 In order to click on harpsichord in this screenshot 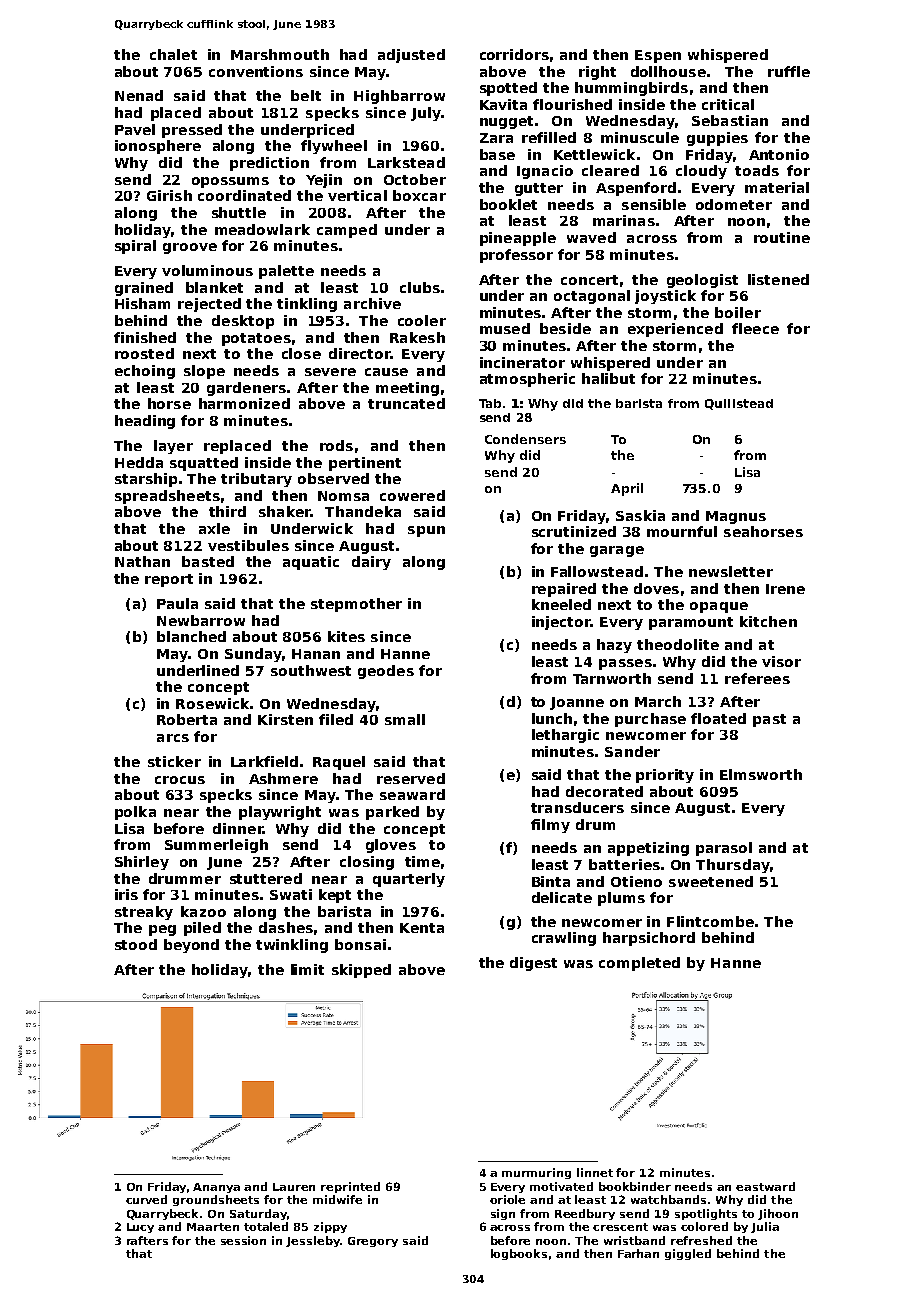, I will do `click(649, 939)`.
